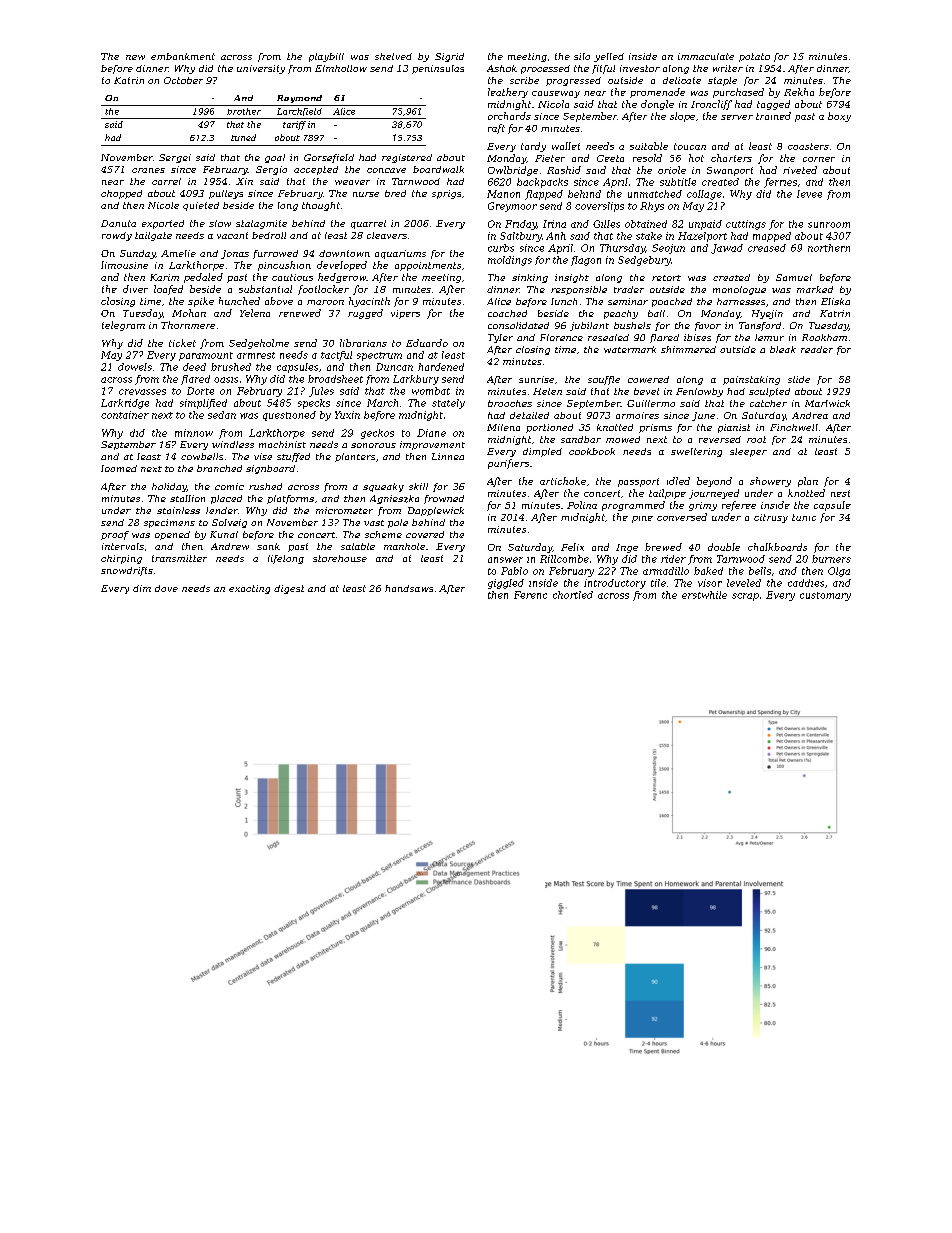 This screenshot has width=952, height=1233. Describe the element at coordinates (728, 68) in the screenshot. I see `writer` at that location.
